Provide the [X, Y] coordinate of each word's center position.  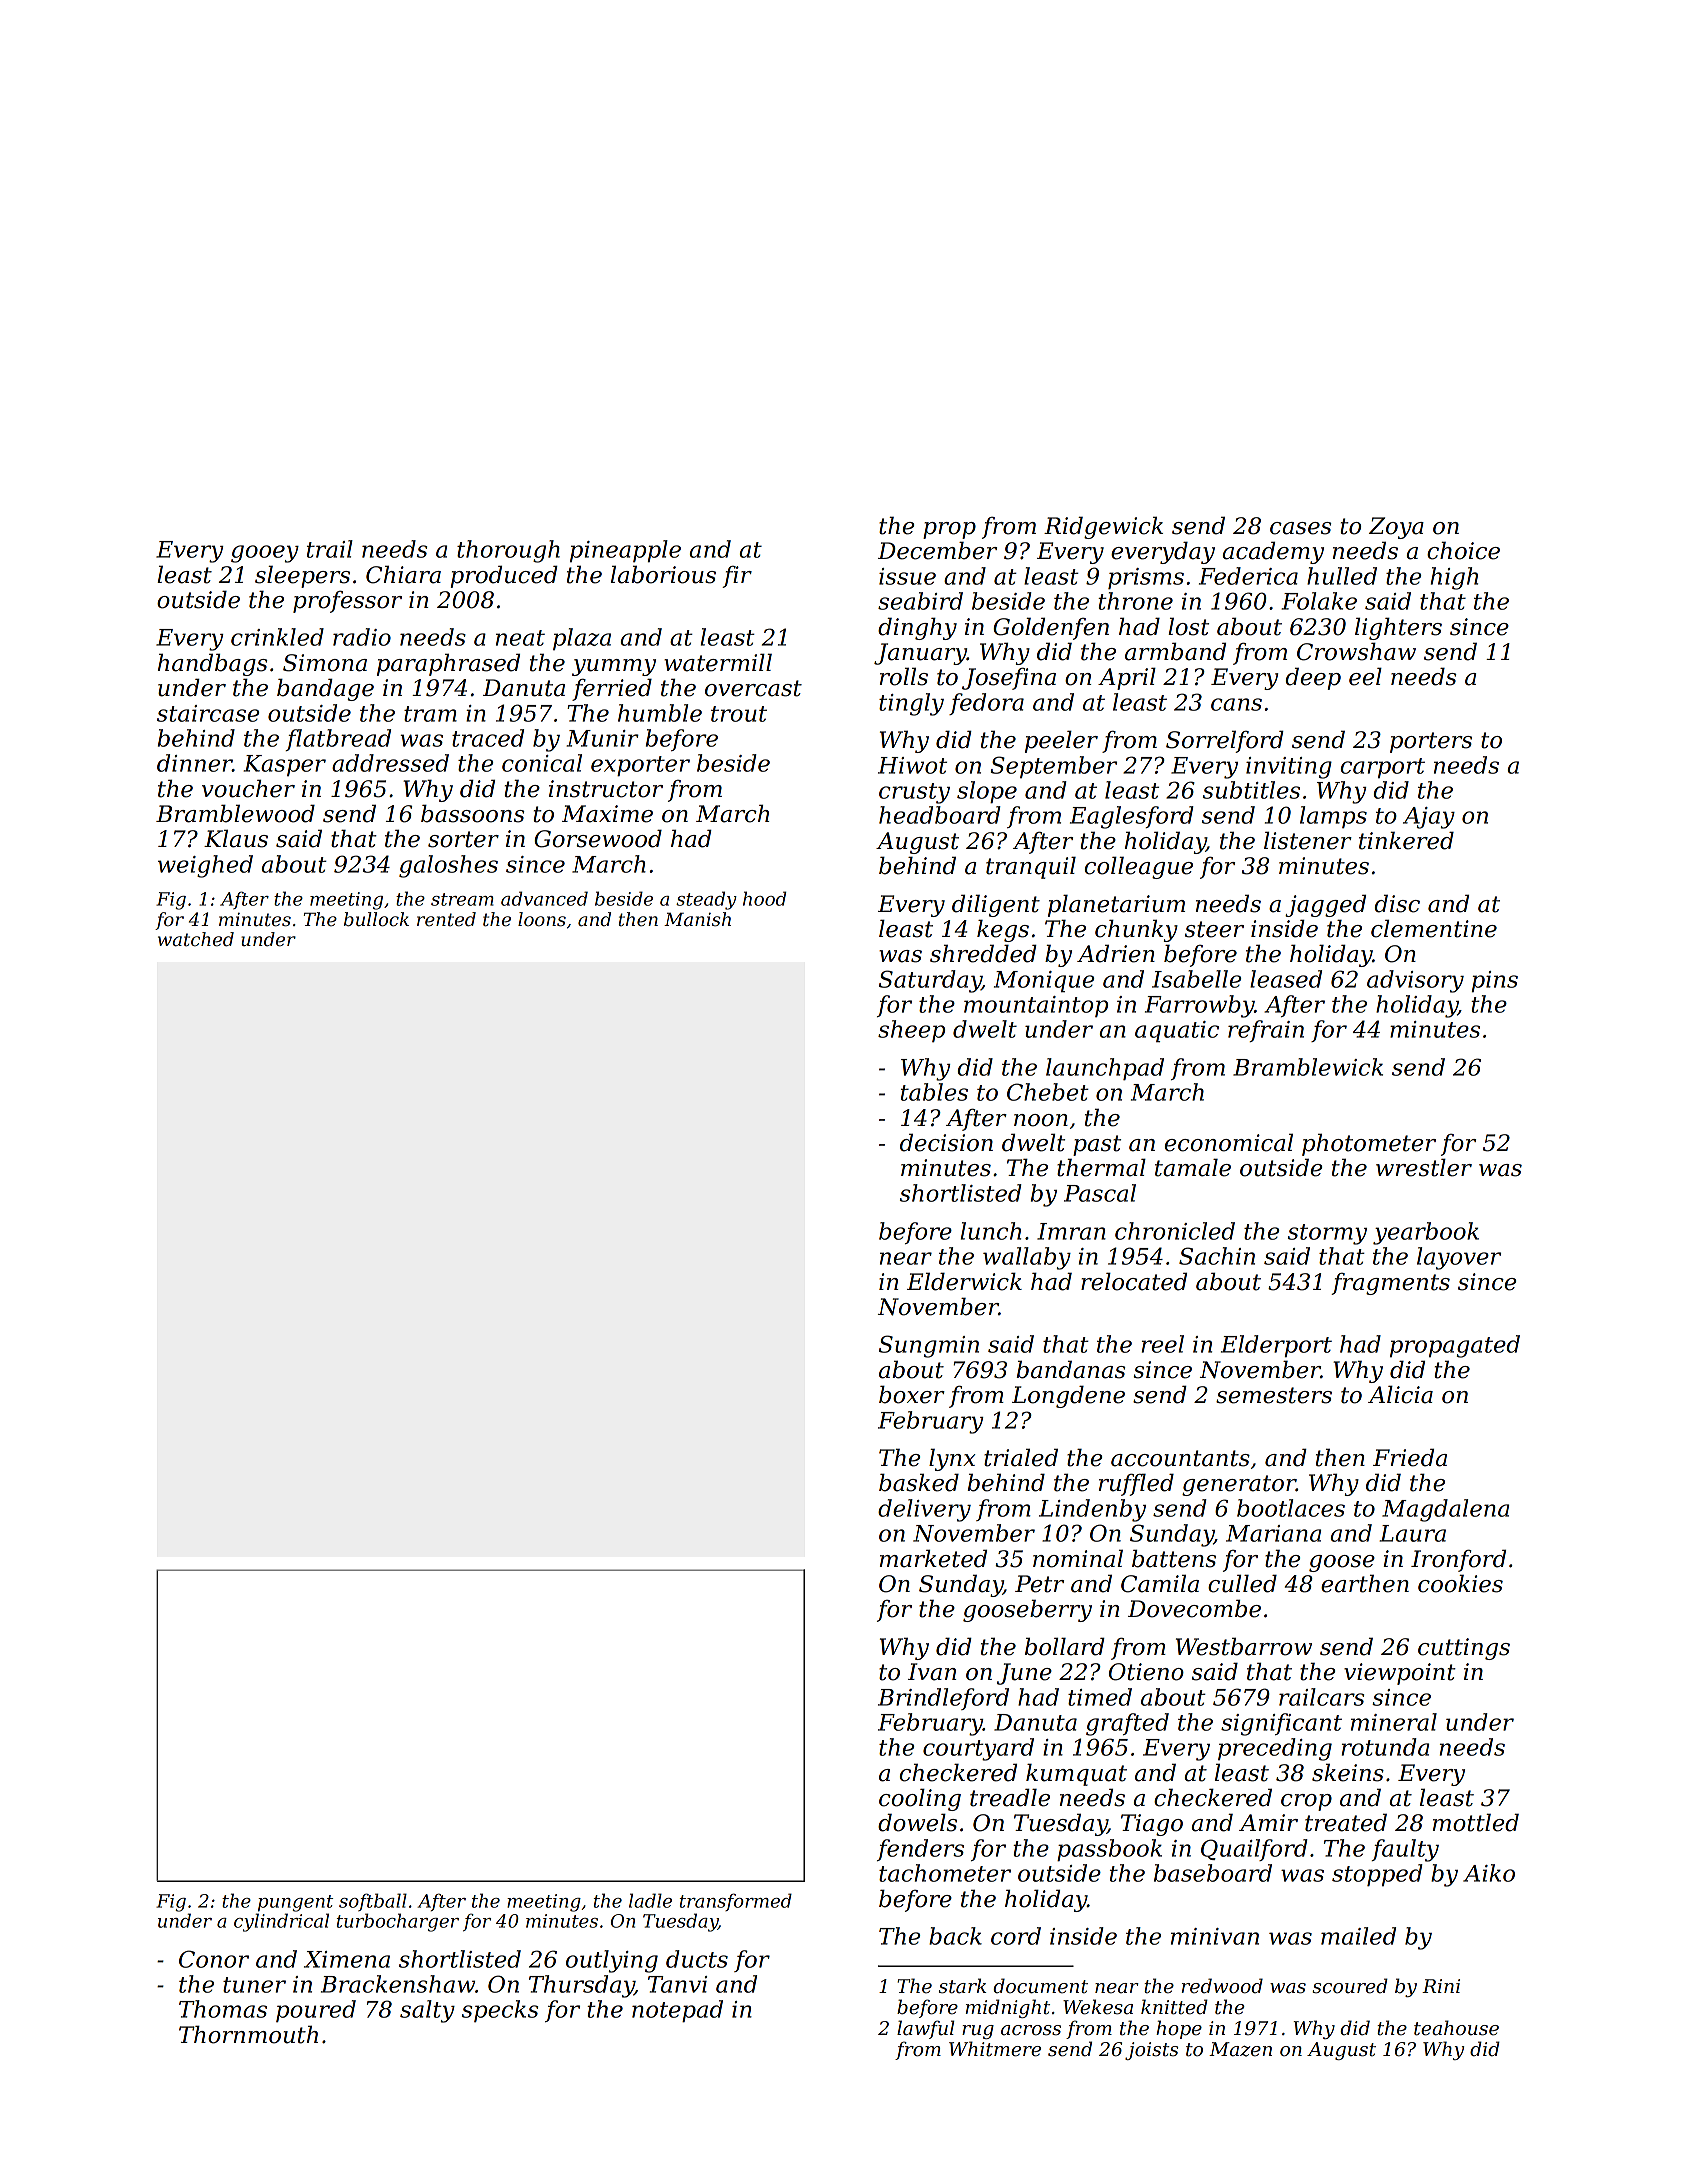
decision [946, 1142]
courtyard [978, 1749]
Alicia [1400, 1394]
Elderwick [964, 1281]
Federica [1248, 576]
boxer [912, 1394]
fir [737, 577]
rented [446, 919]
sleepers [302, 576]
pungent [295, 1903]
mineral [1394, 1722]
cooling [920, 1799]
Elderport [1276, 1346]
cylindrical [281, 1922]
